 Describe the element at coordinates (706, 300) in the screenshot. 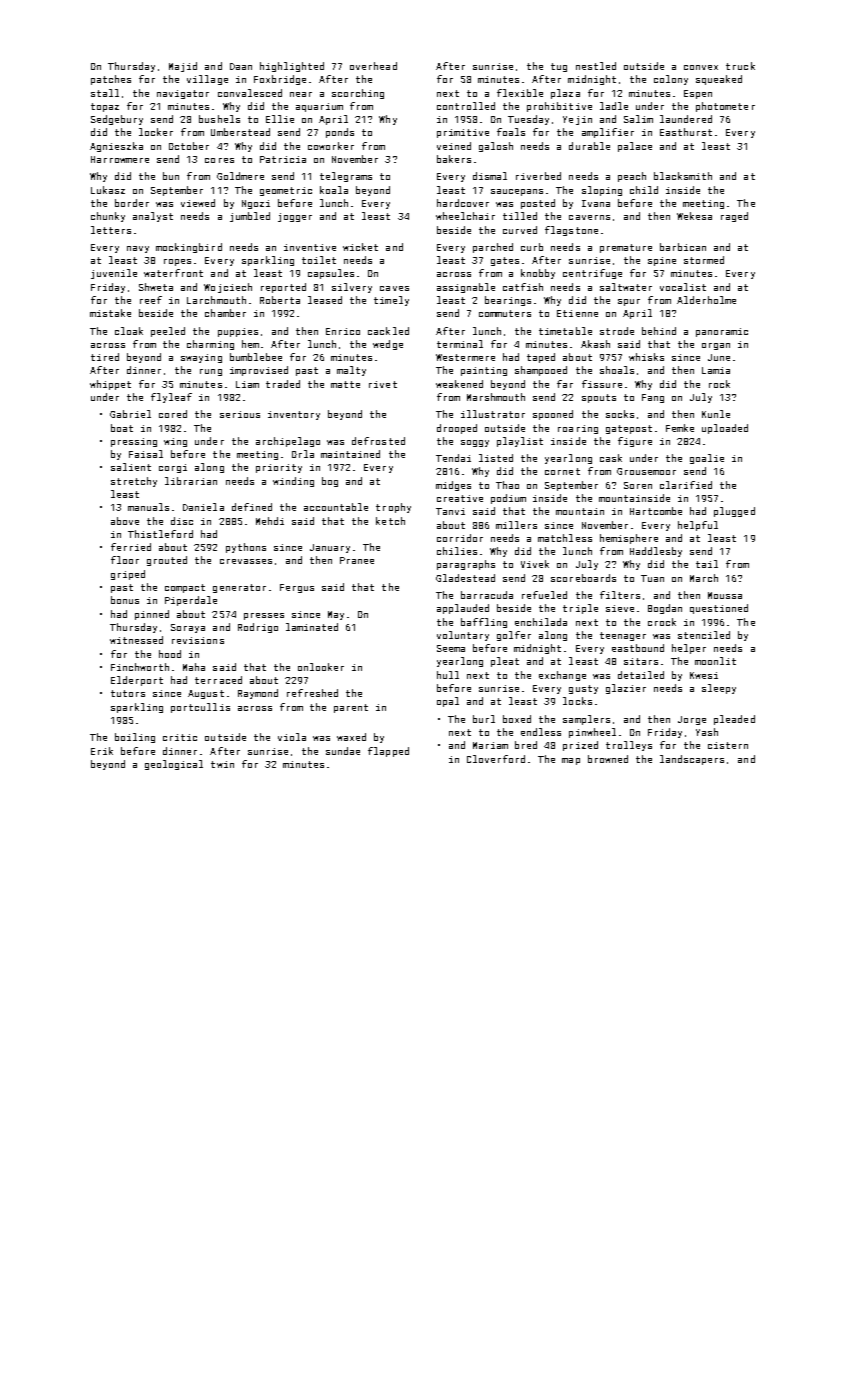

I see `Alderholme` at that location.
